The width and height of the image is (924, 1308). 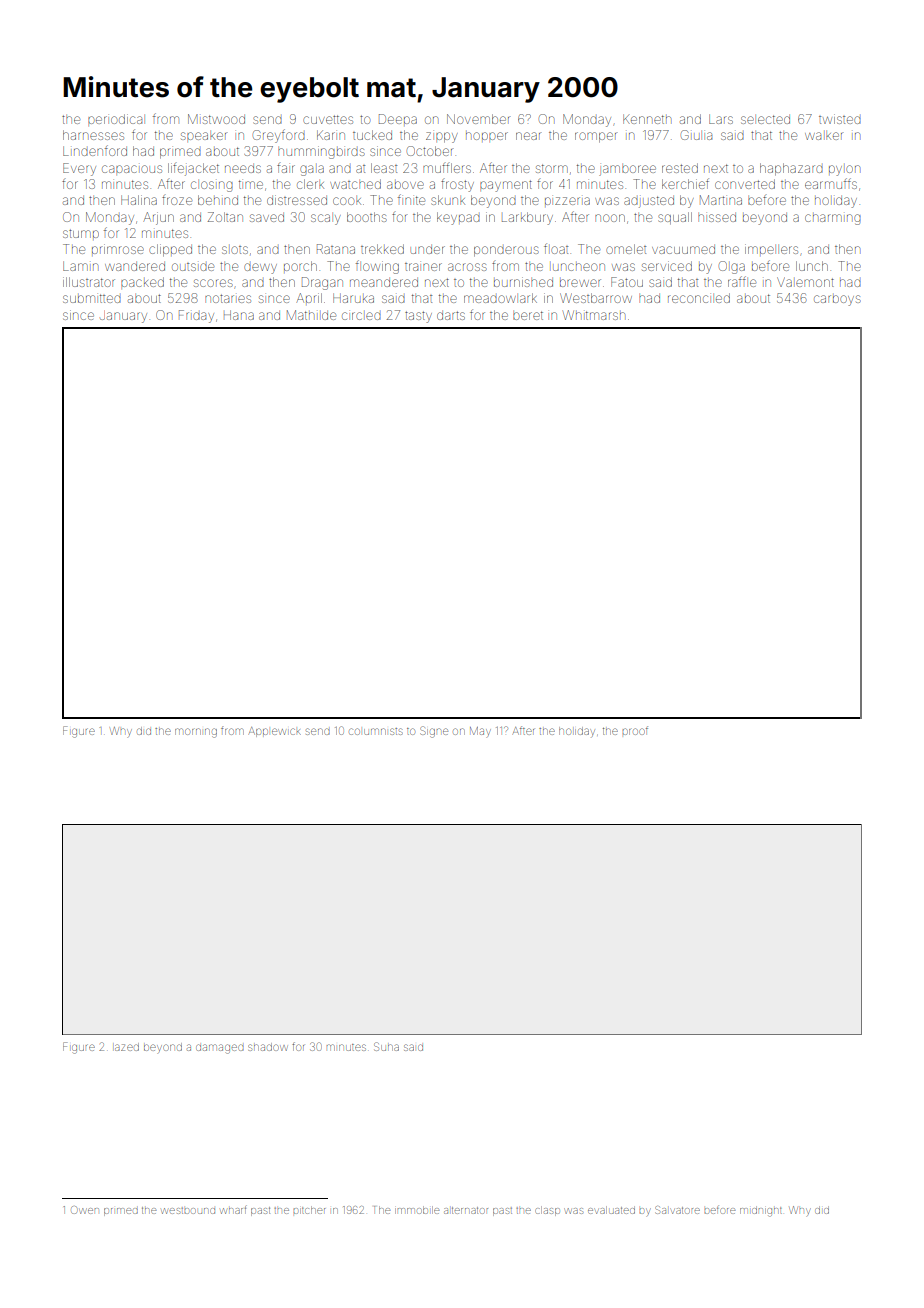 I want to click on lazed, so click(x=127, y=1047).
